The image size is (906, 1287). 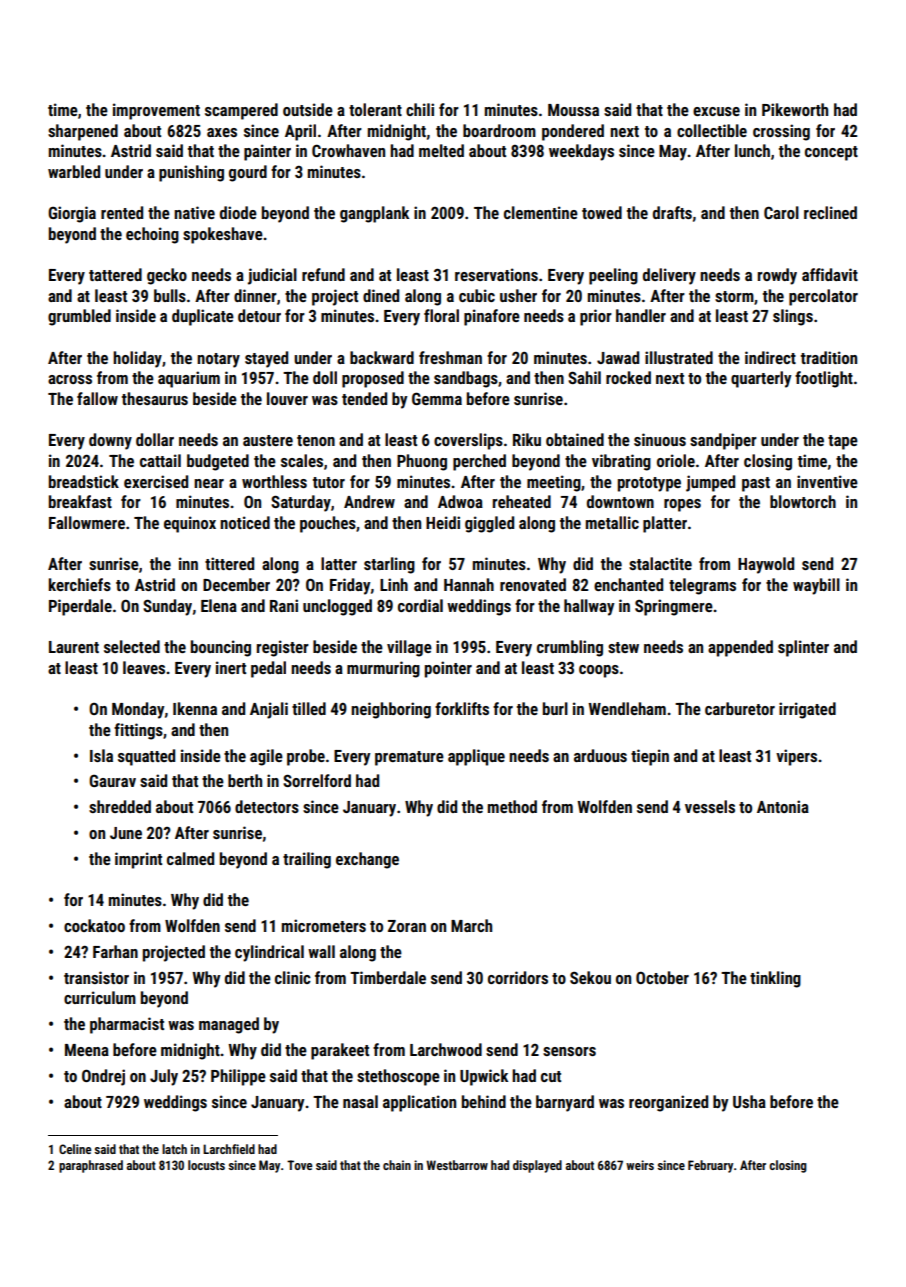 What do you see at coordinates (775, 979) in the screenshot?
I see `tinkling` at bounding box center [775, 979].
